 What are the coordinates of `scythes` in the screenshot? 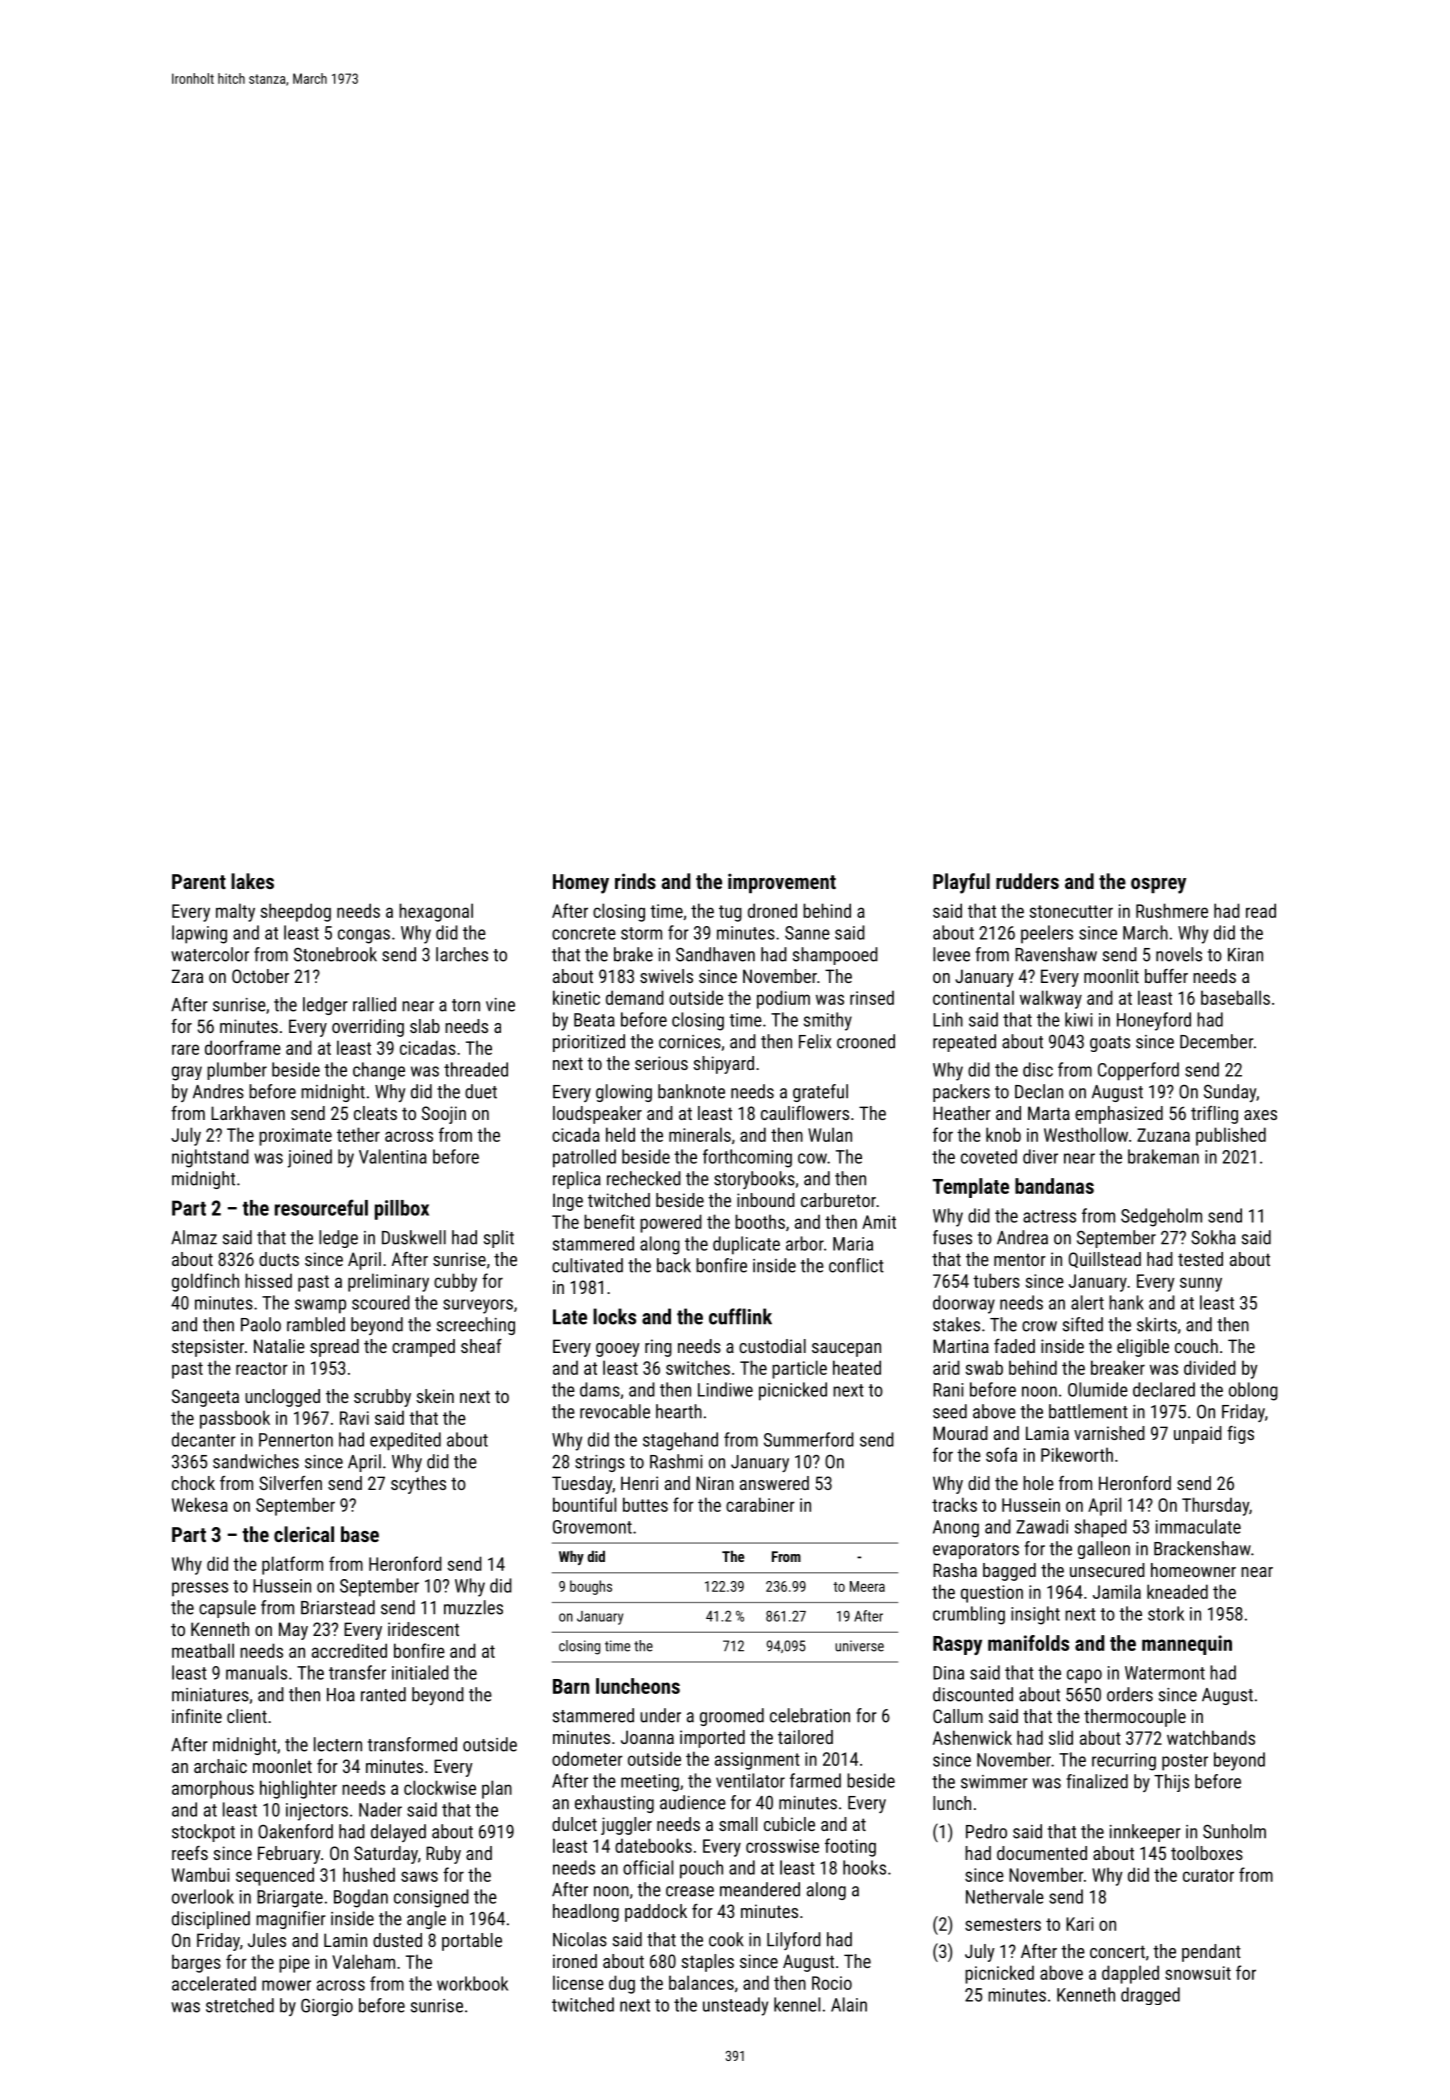 It's located at (418, 1485).
